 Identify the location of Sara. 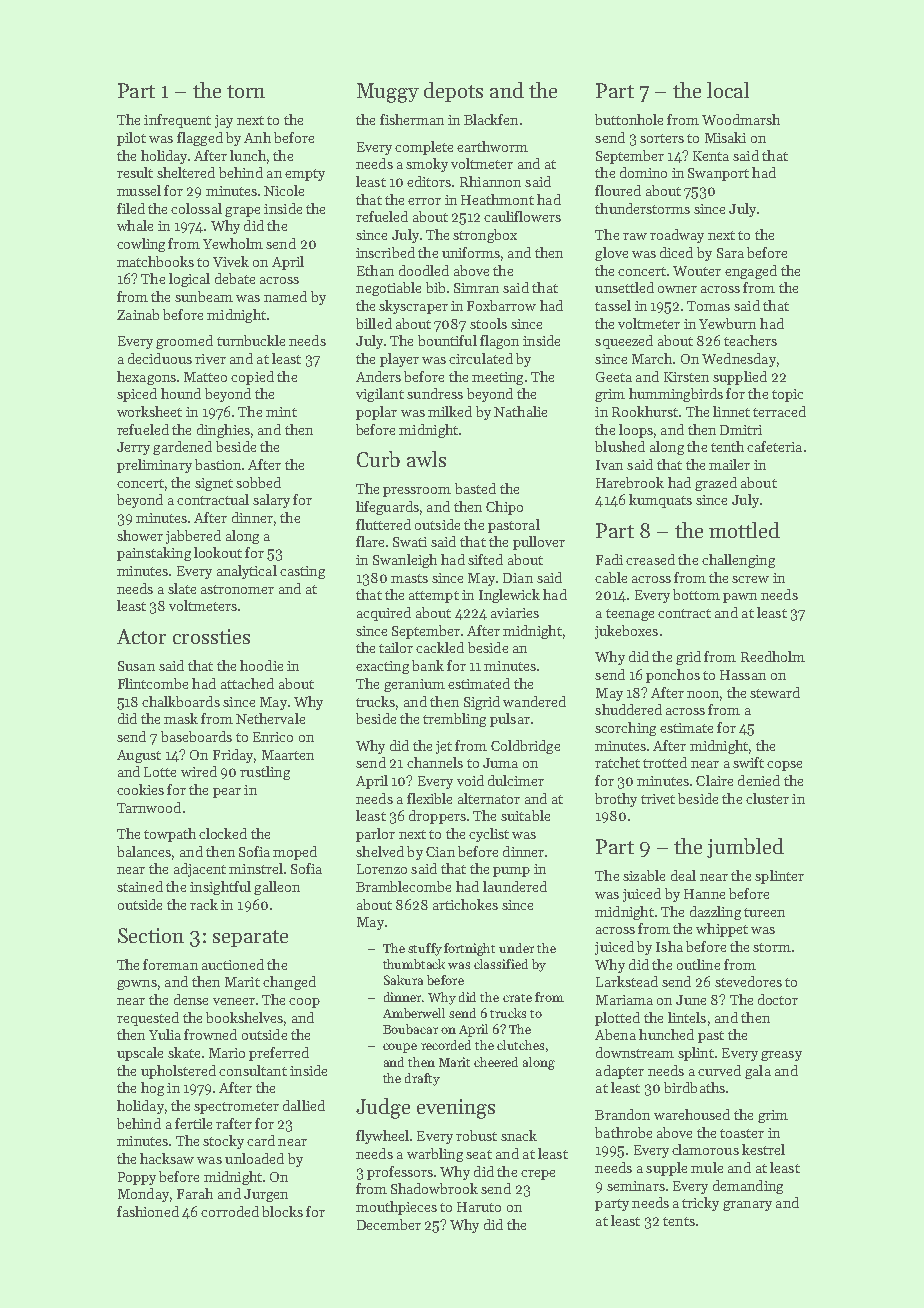
(730, 253).
